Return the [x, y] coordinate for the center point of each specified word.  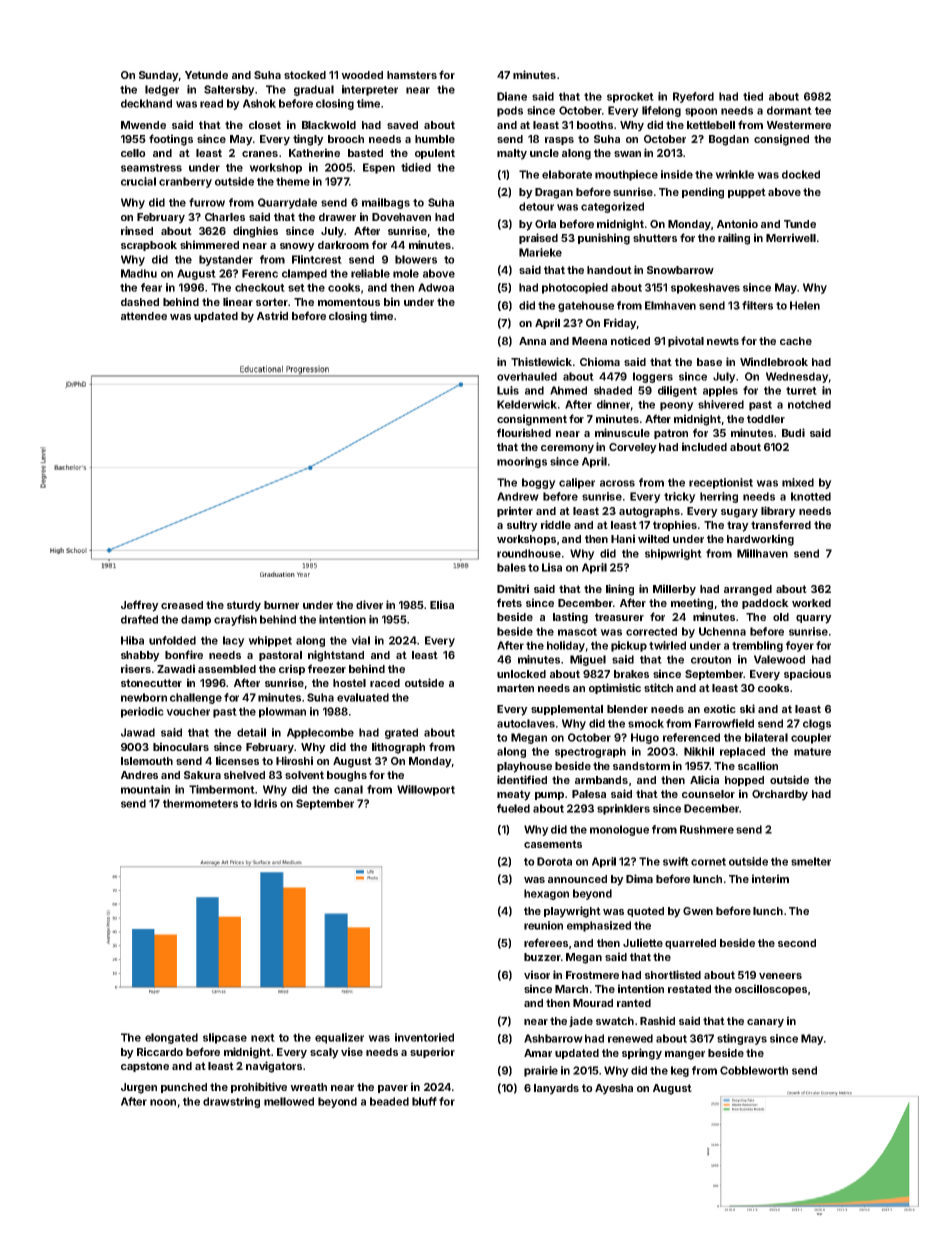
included [704, 446]
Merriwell [791, 237]
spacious [807, 674]
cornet [708, 862]
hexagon [546, 894]
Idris [265, 803]
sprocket [630, 97]
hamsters [412, 75]
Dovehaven [401, 217]
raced [385, 683]
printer [515, 511]
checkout [260, 287]
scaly [324, 1053]
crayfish [235, 620]
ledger [162, 90]
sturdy [244, 606]
